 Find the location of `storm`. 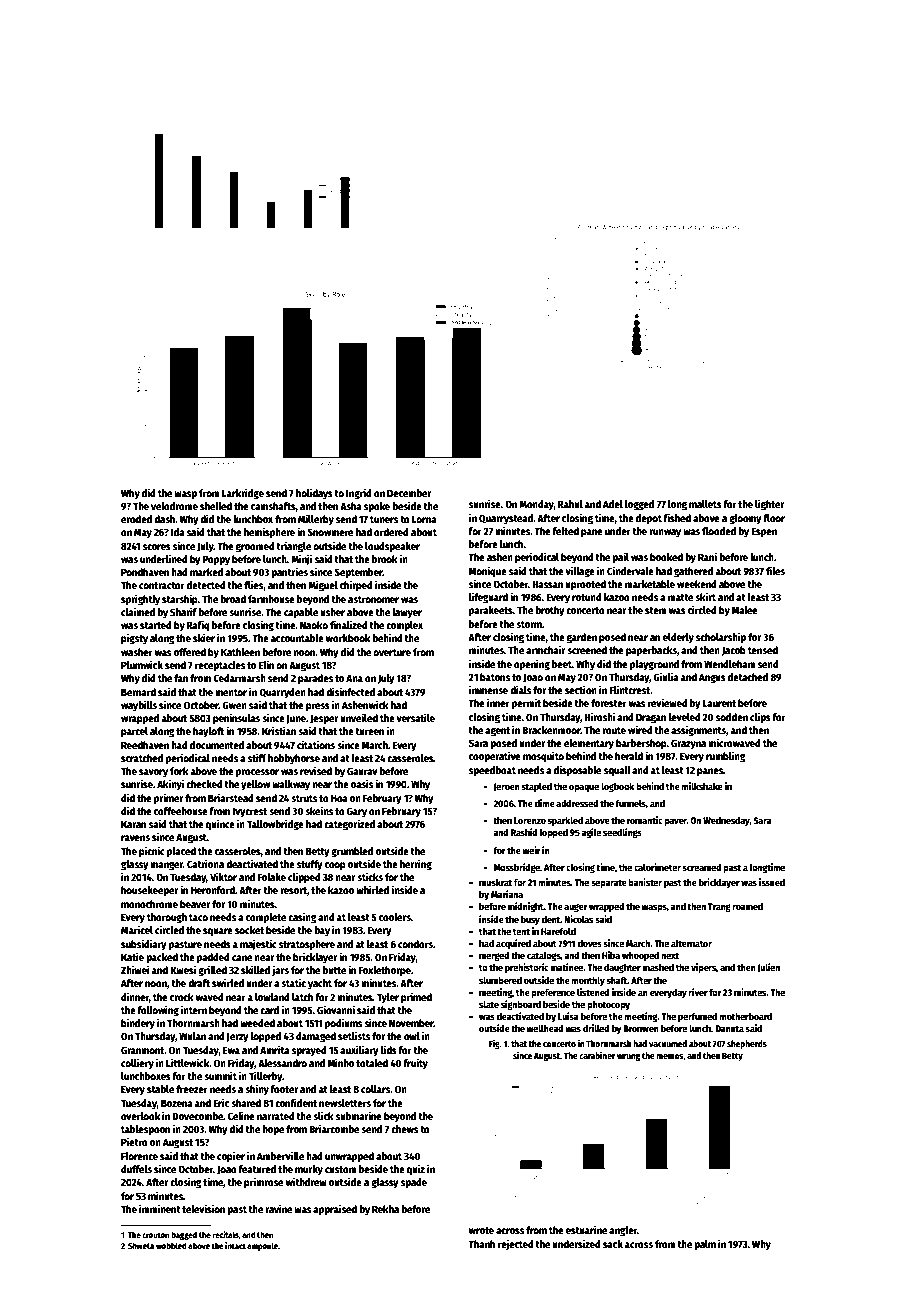

storm is located at coordinates (529, 624).
